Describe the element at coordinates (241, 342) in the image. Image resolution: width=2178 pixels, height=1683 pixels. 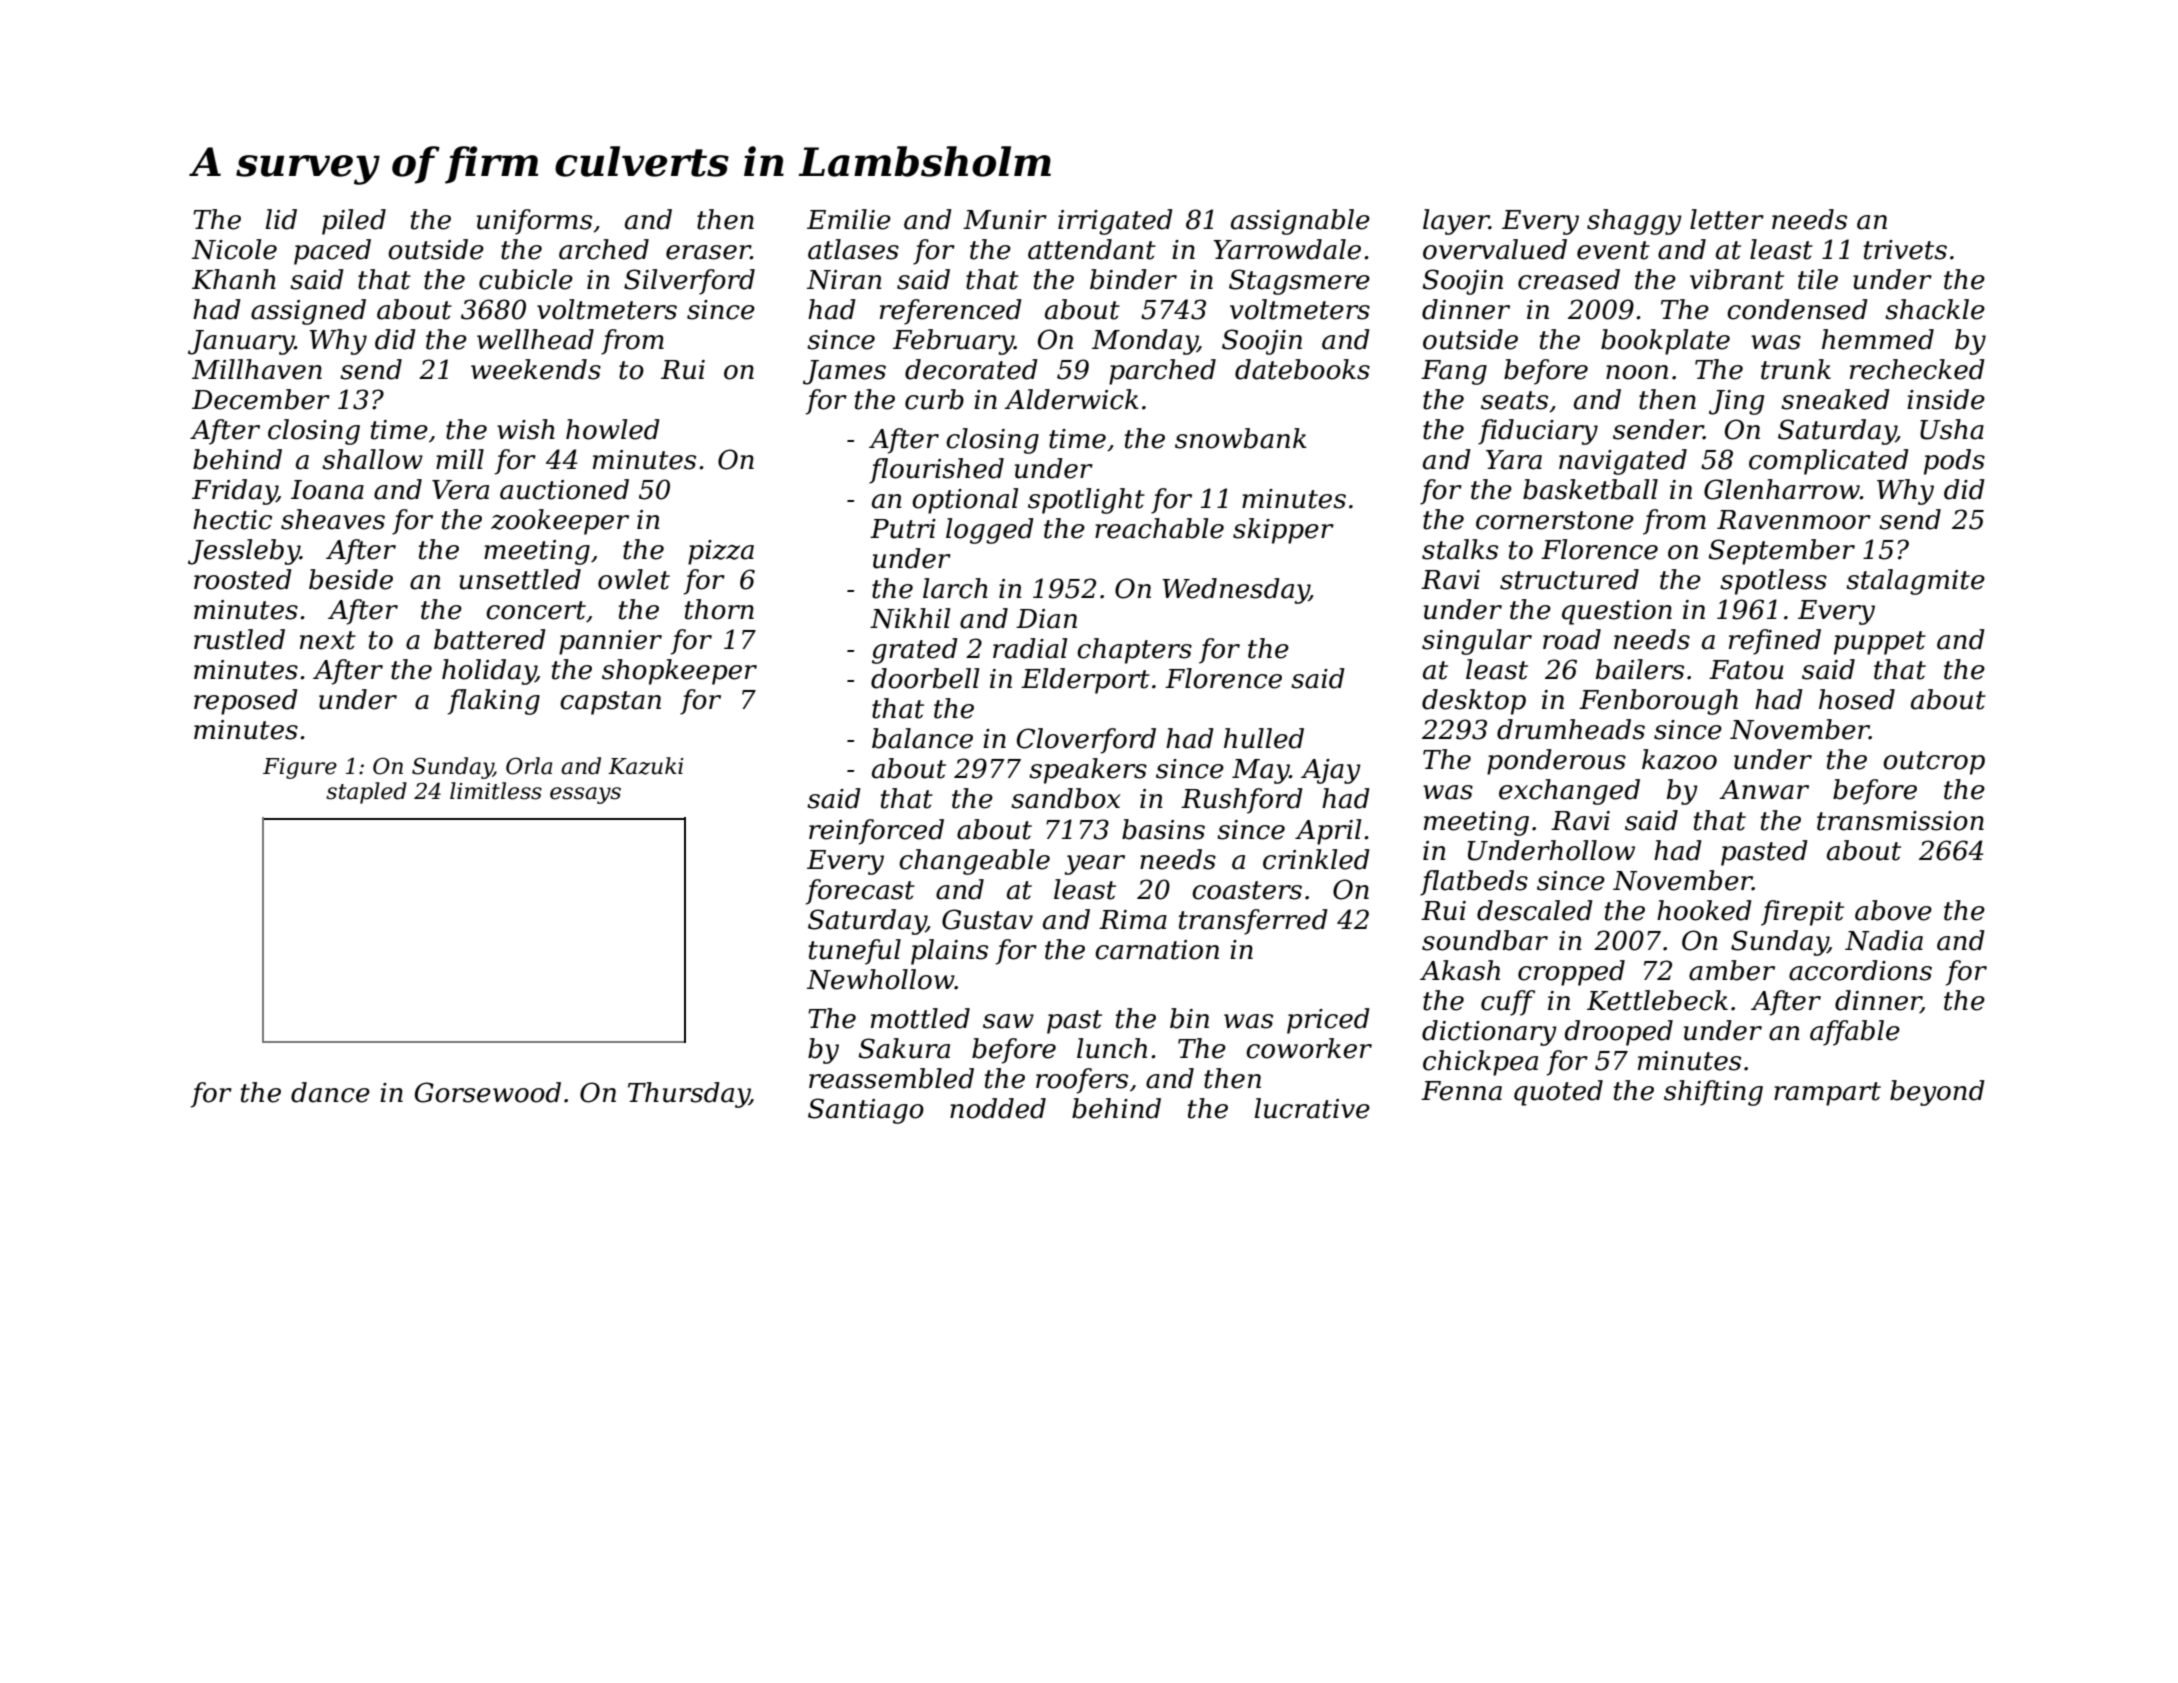
I see `January` at that location.
